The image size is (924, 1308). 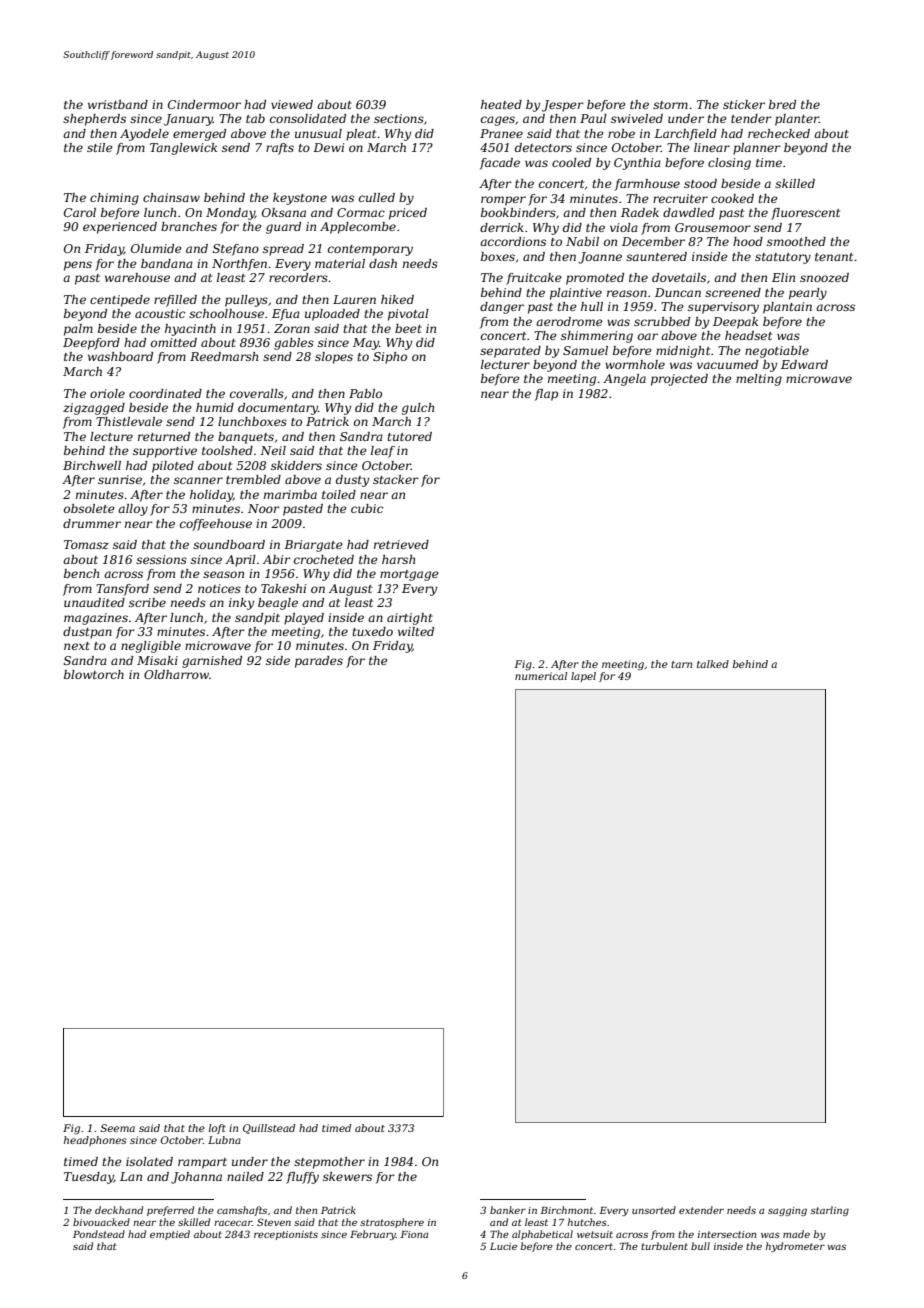 I want to click on inky, so click(x=241, y=604).
